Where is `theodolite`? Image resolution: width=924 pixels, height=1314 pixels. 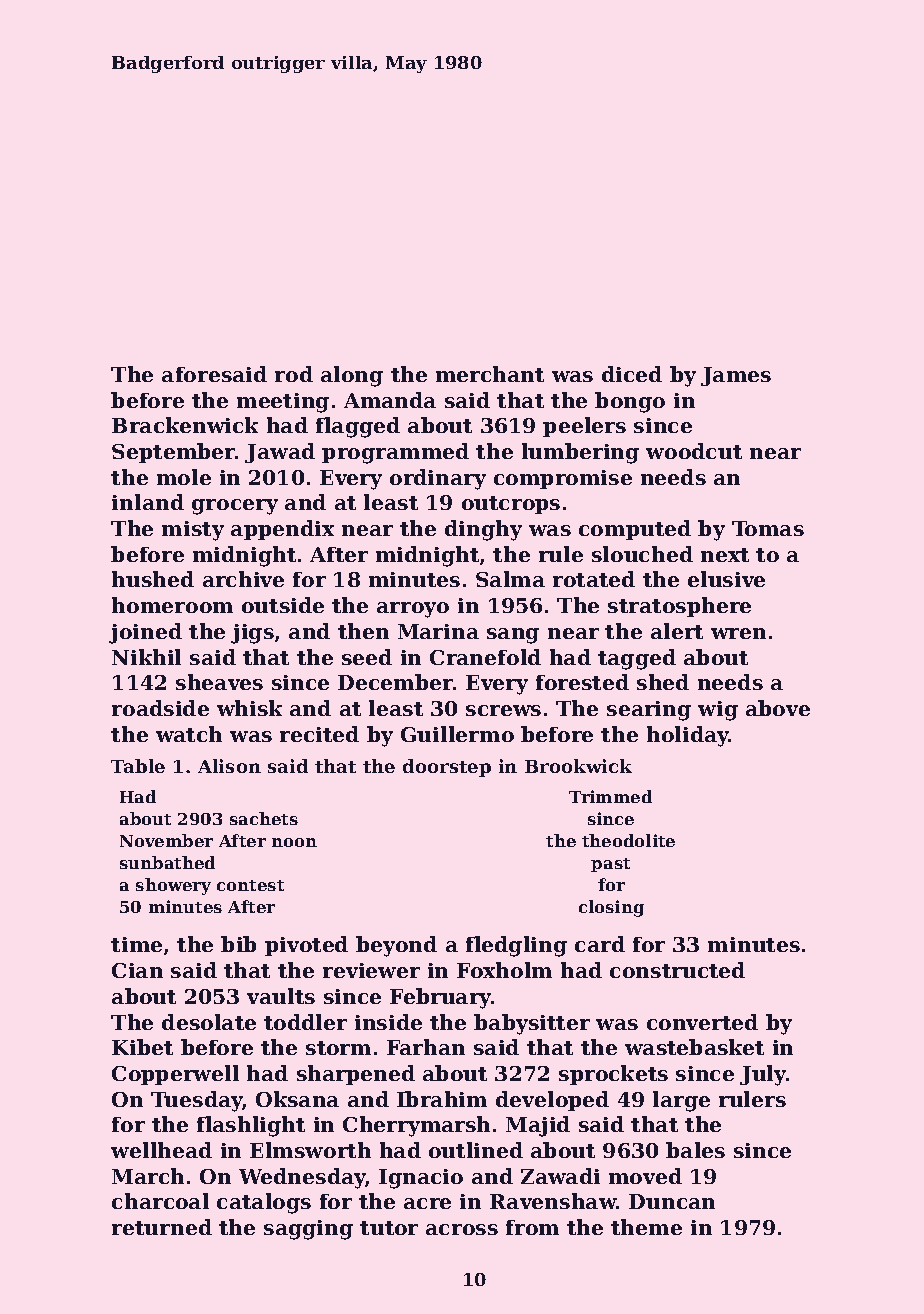 theodolite is located at coordinates (628, 840).
